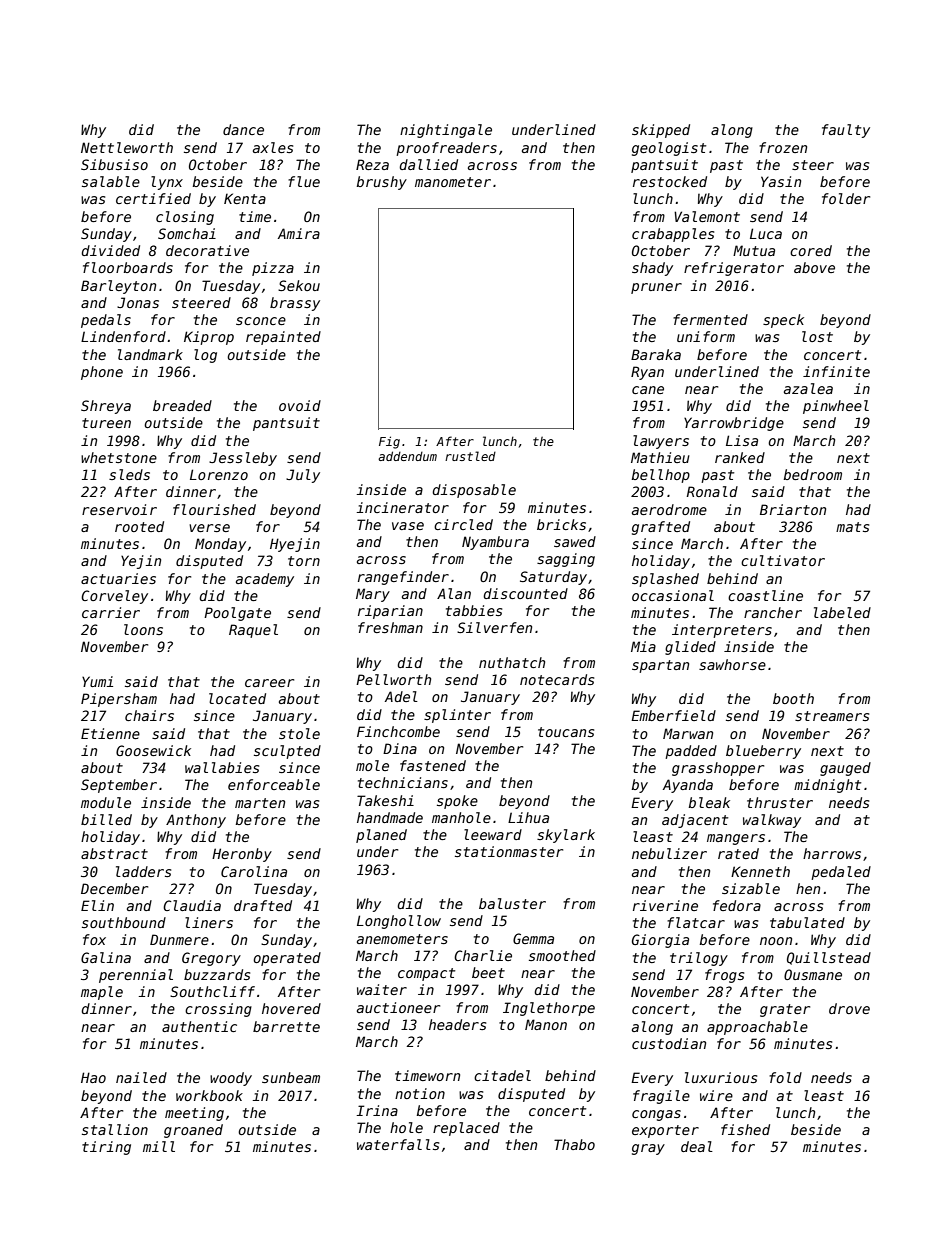  Describe the element at coordinates (153, 750) in the image. I see `Goosewick` at that location.
